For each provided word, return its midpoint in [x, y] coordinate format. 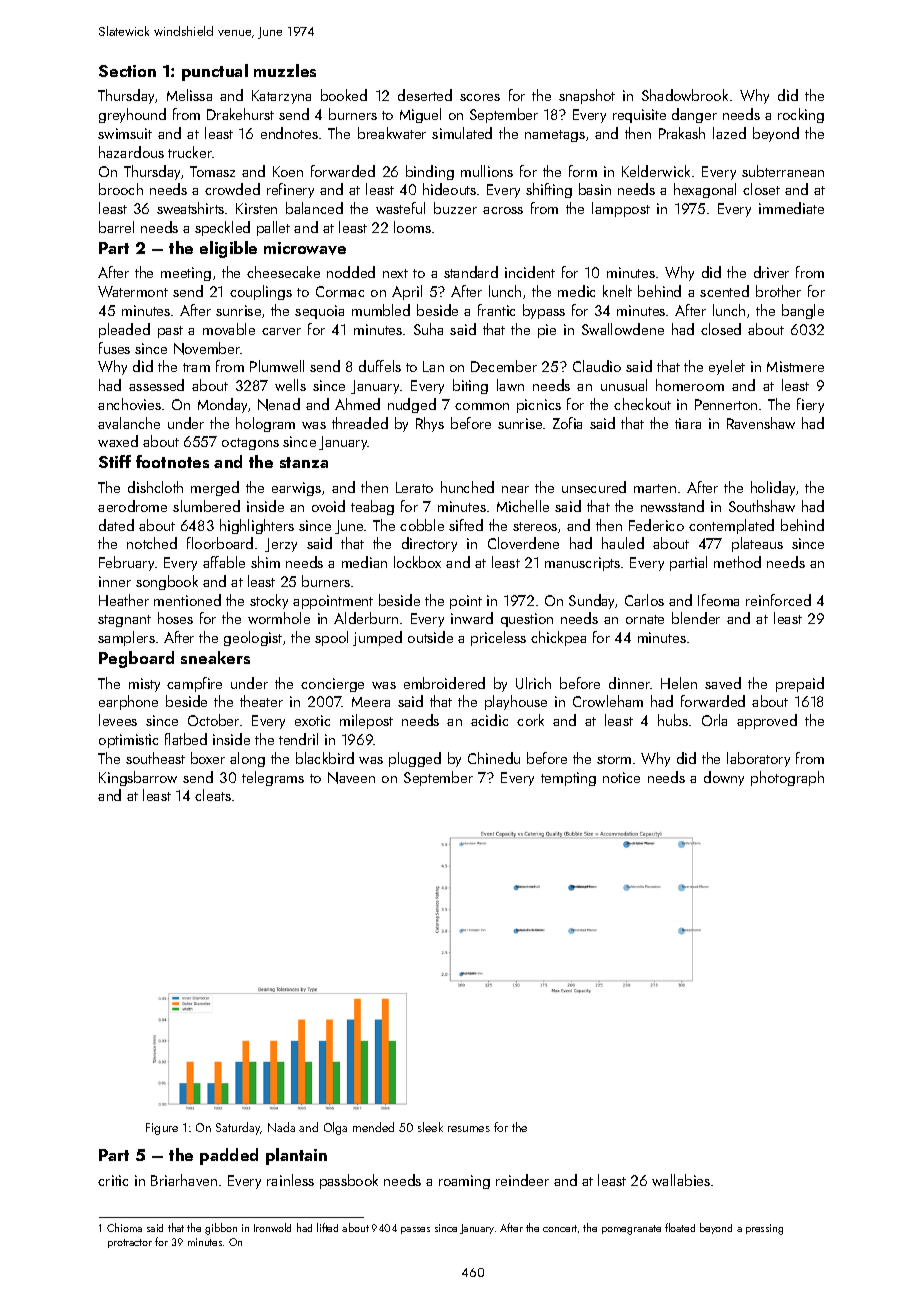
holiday [773, 488]
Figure [162, 1129]
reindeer [522, 1180]
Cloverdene [523, 543]
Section [127, 71]
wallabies [681, 1180]
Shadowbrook [685, 95]
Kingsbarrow [138, 778]
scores [480, 97]
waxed [118, 441]
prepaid [800, 684]
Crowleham [608, 701]
